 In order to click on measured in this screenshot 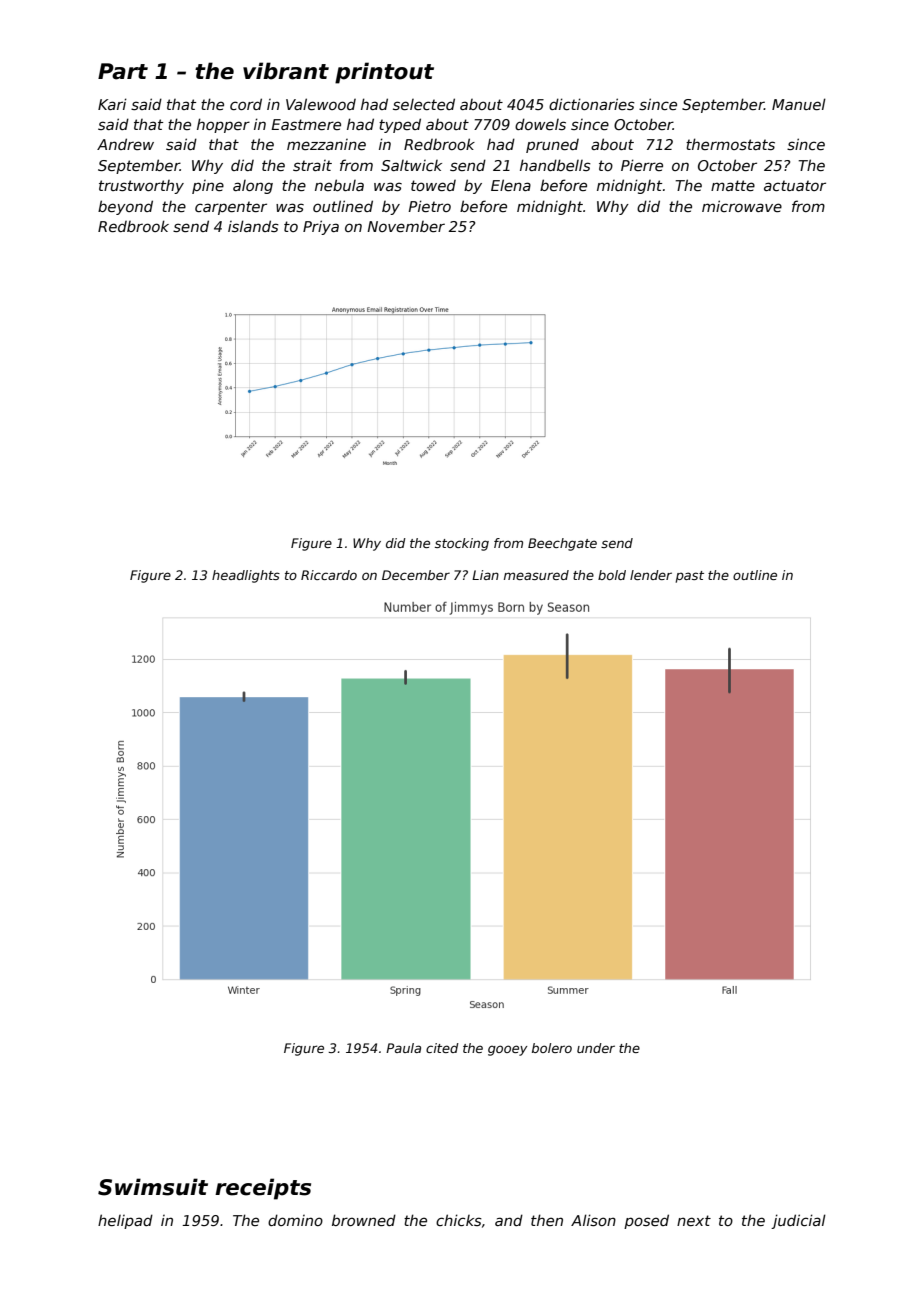, I will do `click(536, 575)`.
